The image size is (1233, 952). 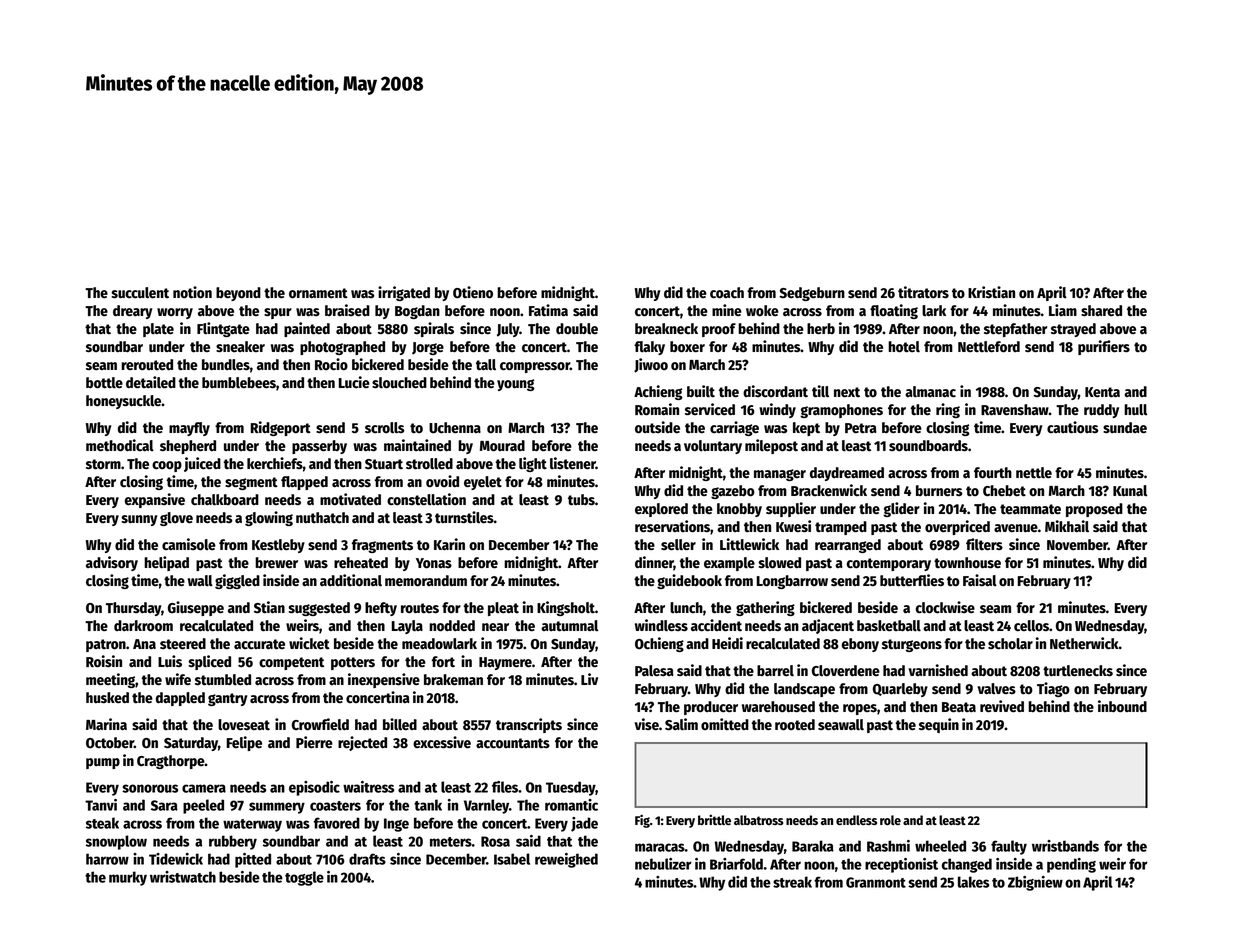 I want to click on floating, so click(x=894, y=311).
